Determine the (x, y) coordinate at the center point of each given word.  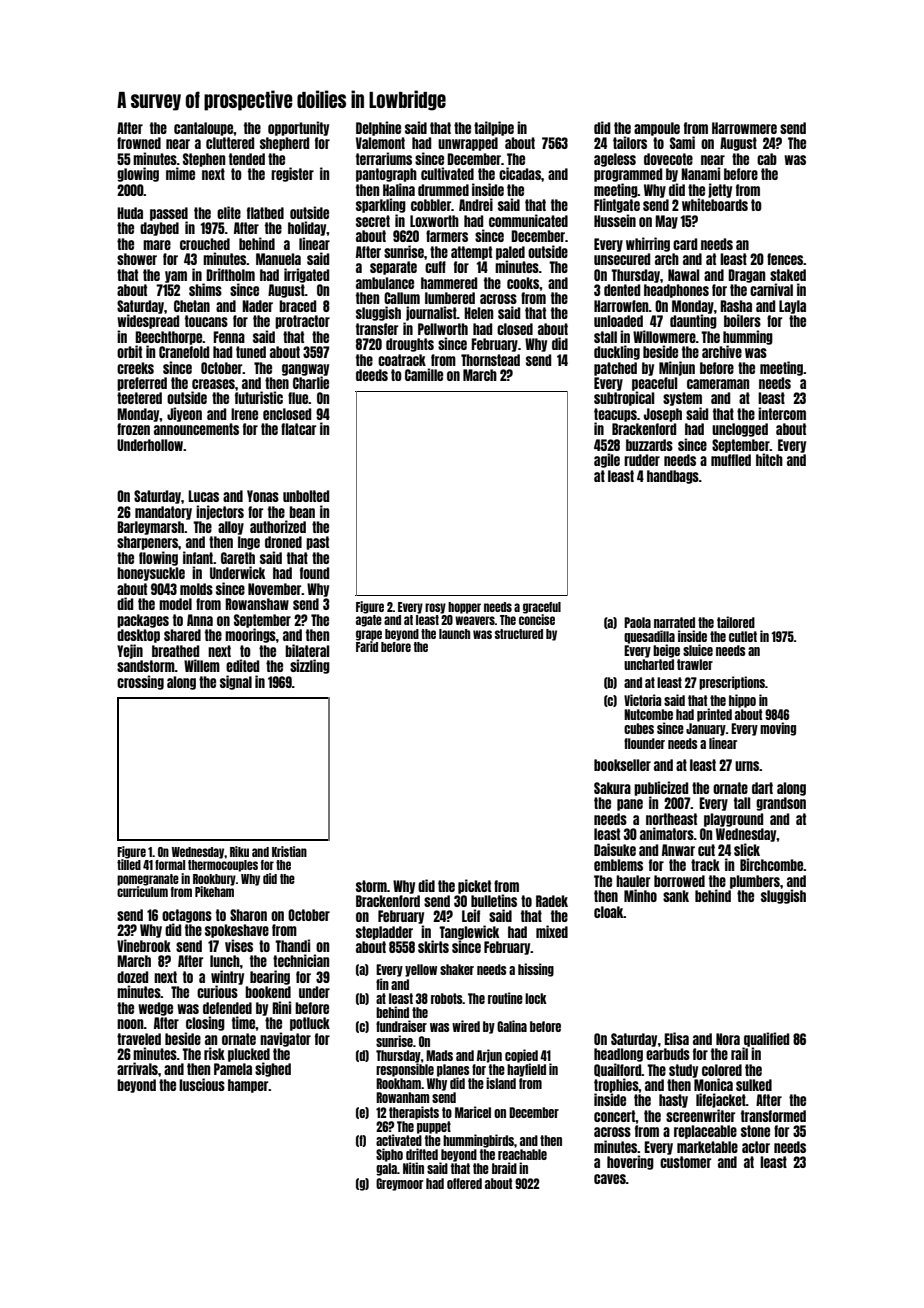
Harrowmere (744, 128)
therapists (414, 1113)
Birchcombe (771, 864)
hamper (248, 1086)
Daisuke (615, 849)
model (175, 604)
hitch (769, 459)
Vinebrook (144, 945)
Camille (424, 374)
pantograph (386, 175)
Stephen (204, 160)
